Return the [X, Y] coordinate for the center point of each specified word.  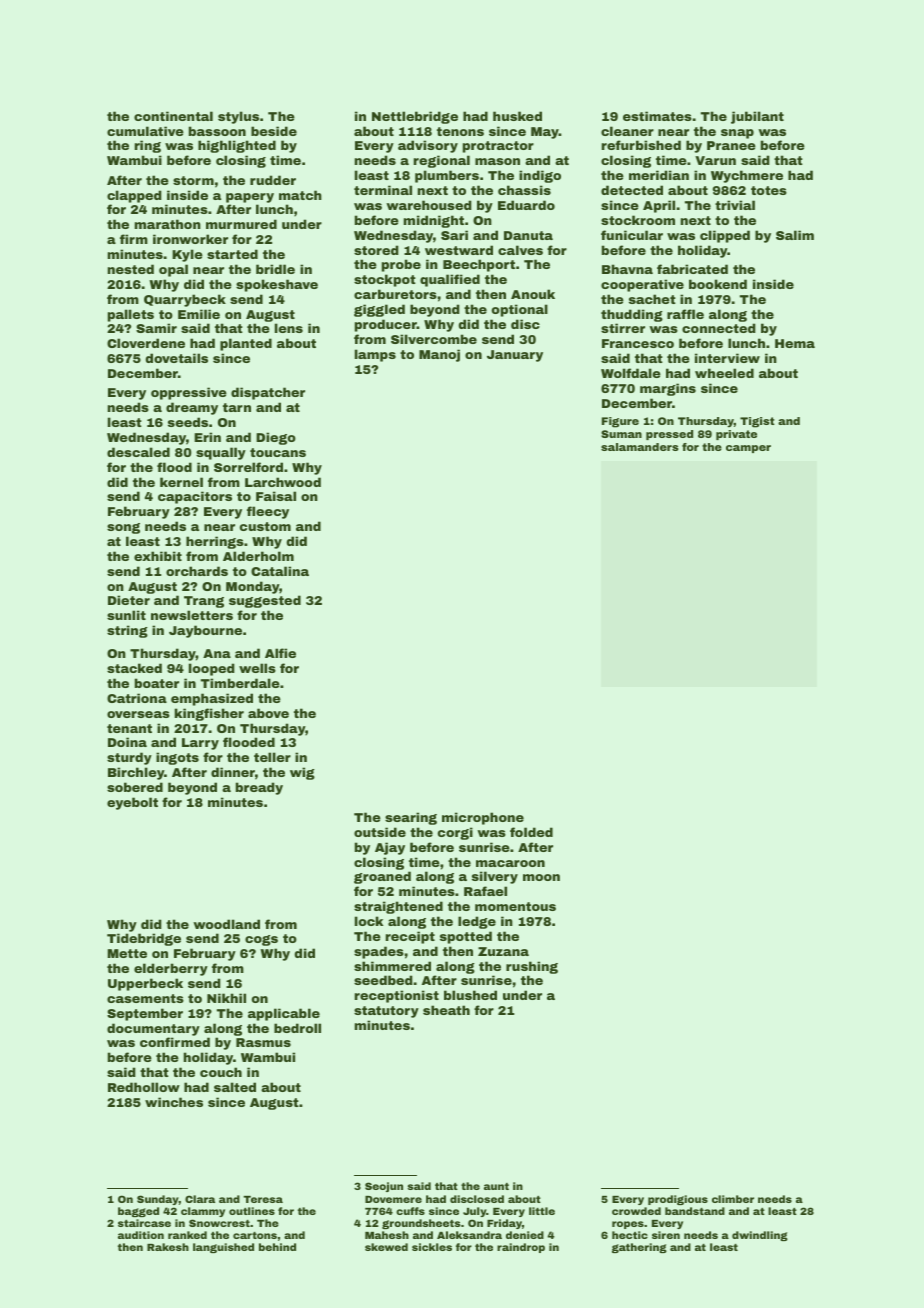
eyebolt [132, 803]
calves [520, 250]
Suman [621, 434]
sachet [652, 299]
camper [748, 449]
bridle [275, 269]
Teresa [263, 1199]
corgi [455, 833]
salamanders [640, 447]
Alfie [280, 653]
